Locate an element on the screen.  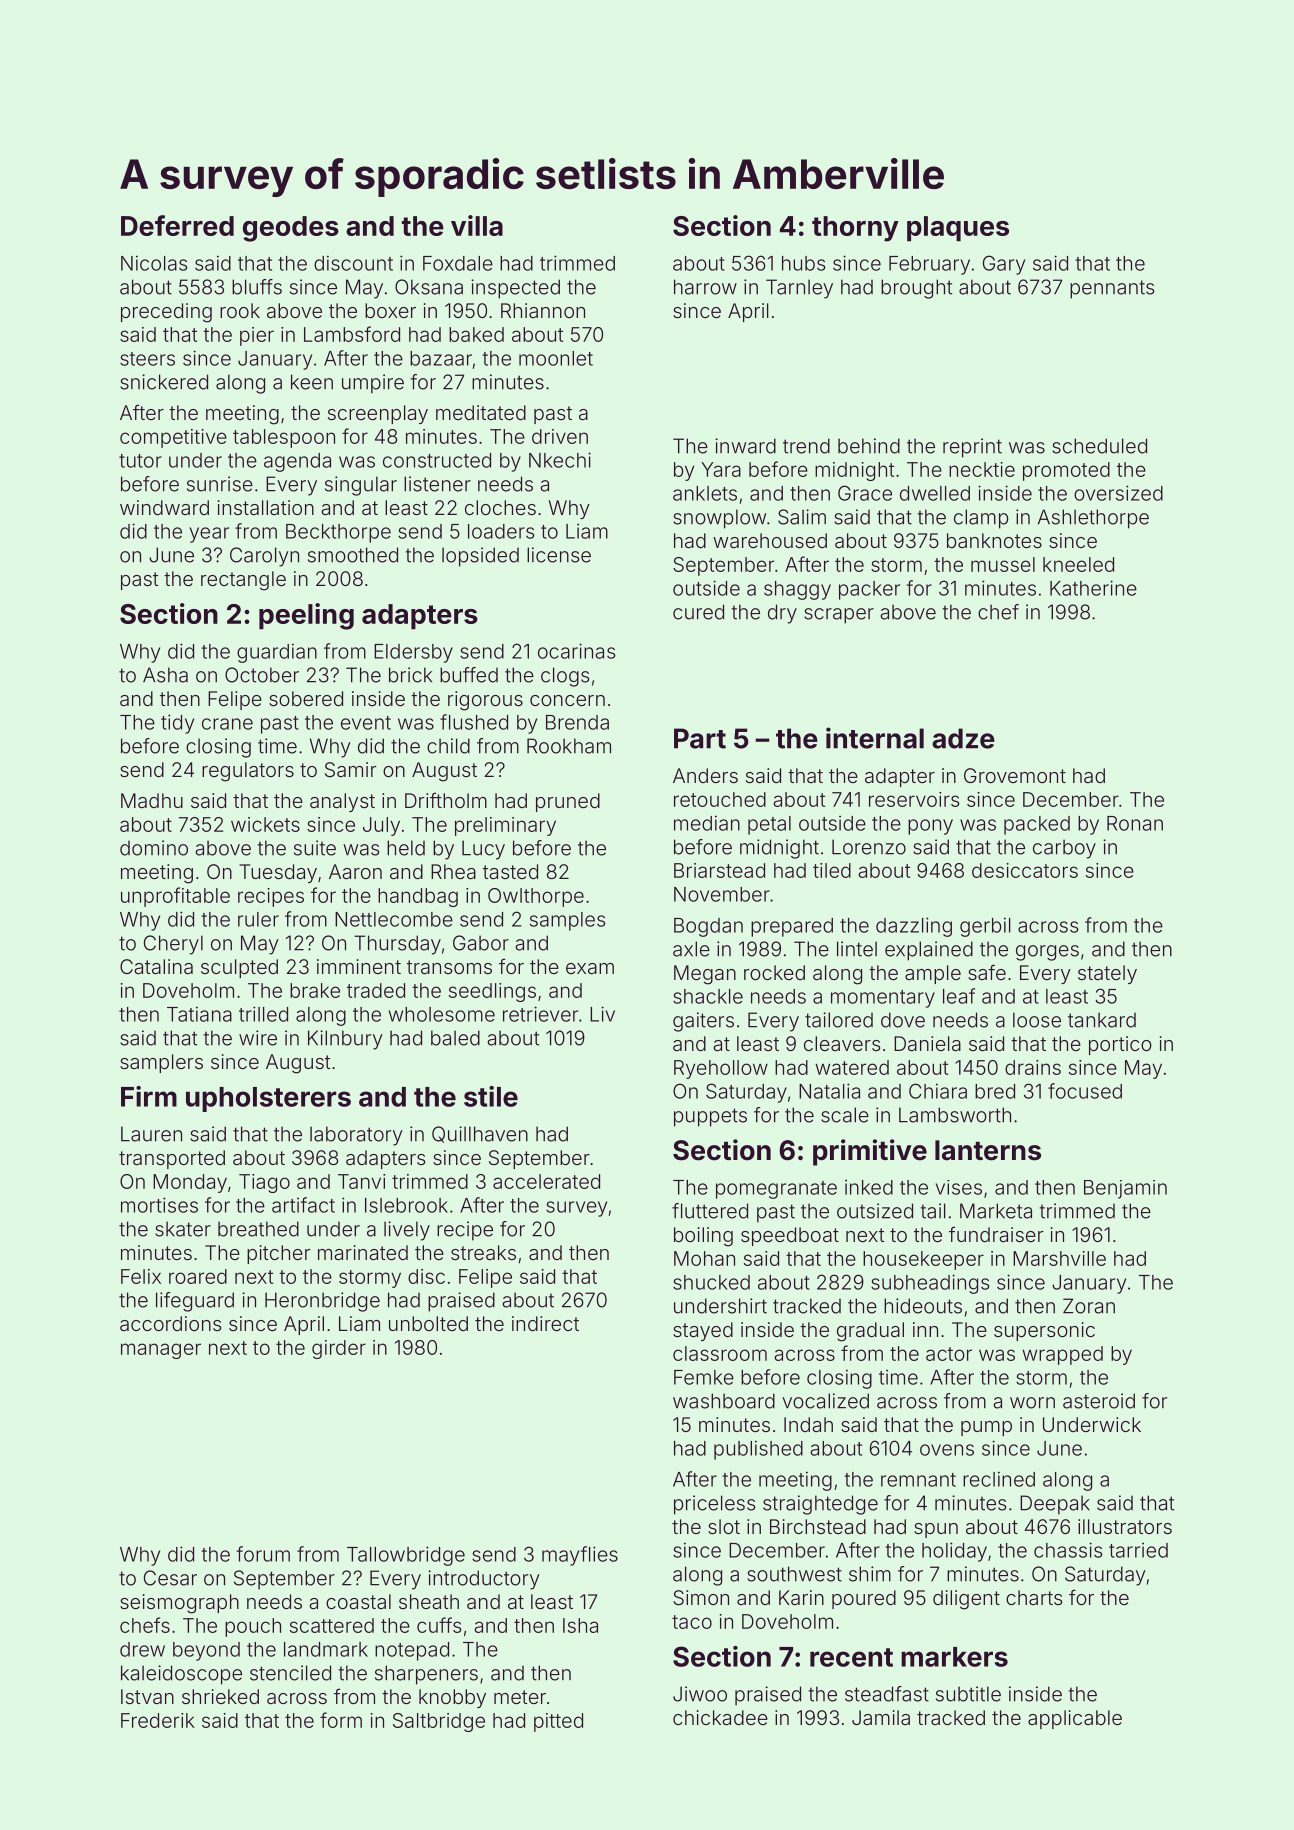
internal is located at coordinates (875, 738).
